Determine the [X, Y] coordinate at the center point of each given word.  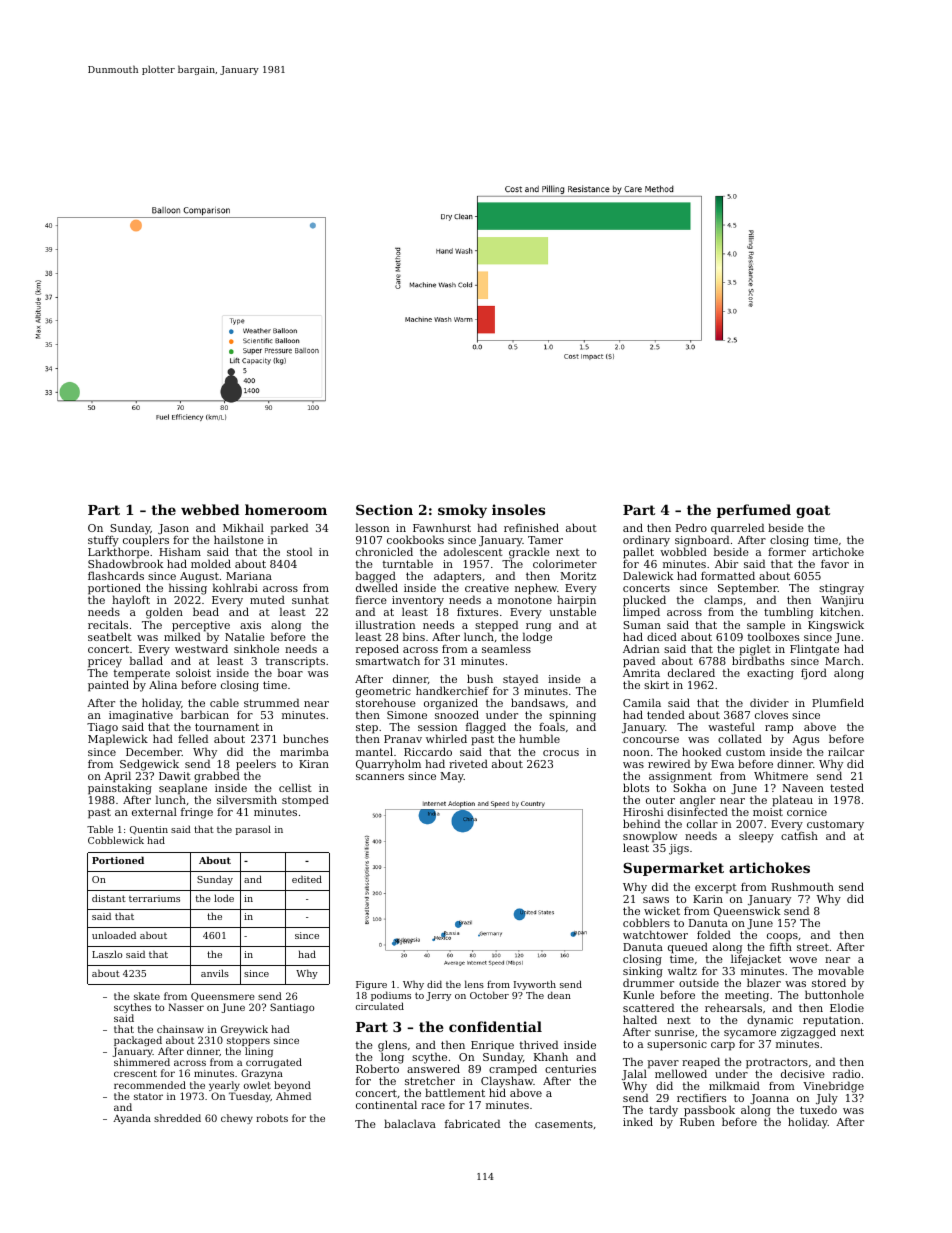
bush [480, 678]
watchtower [655, 934]
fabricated [472, 1123]
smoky [462, 511]
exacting [770, 674]
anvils [215, 973]
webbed [210, 509]
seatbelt [110, 636]
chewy [237, 1119]
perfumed [754, 511]
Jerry [438, 996]
